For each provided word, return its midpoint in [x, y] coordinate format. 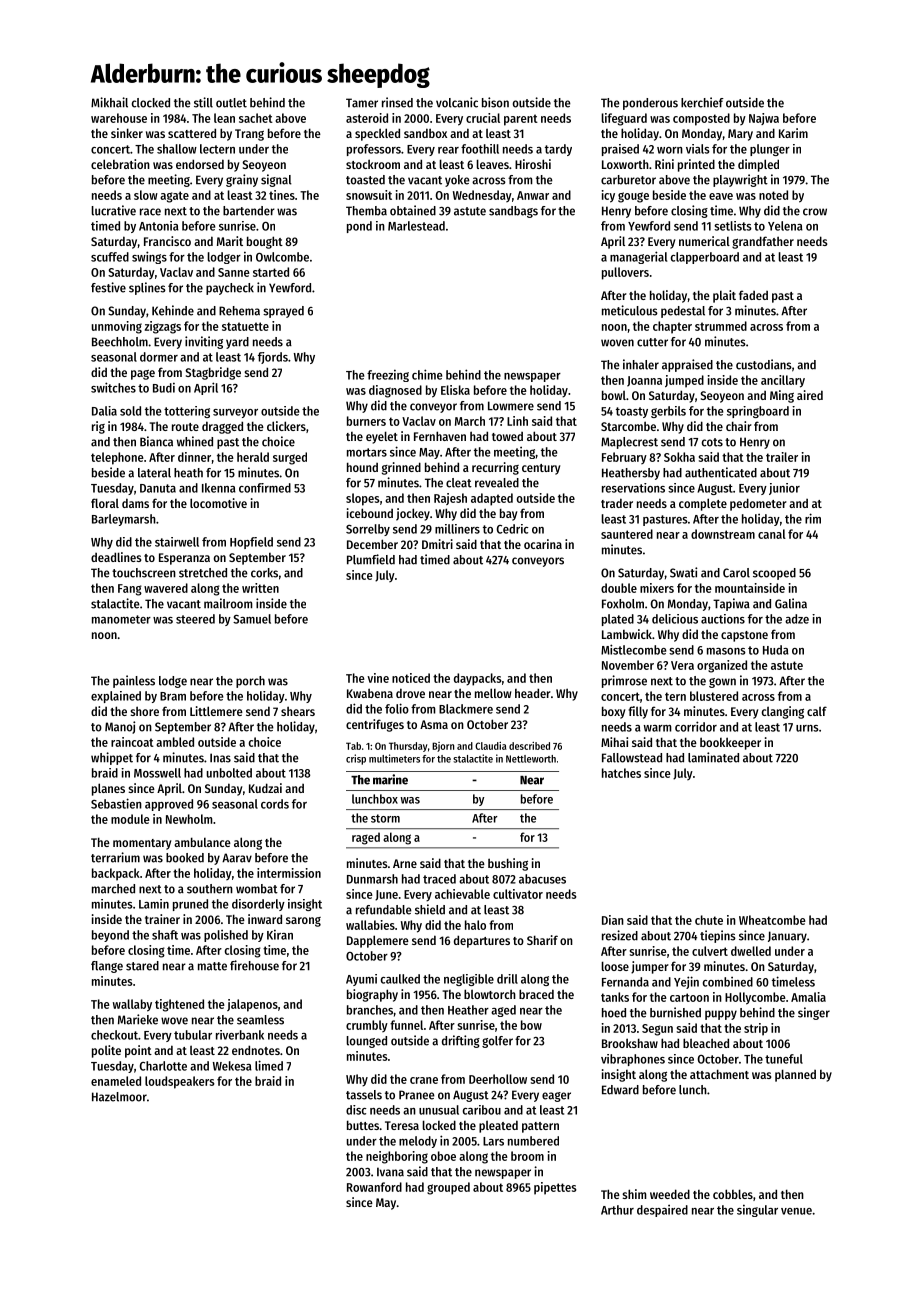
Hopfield [251, 543]
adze [797, 619]
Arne [405, 863]
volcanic [457, 102]
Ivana [390, 1172]
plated [618, 620]
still [203, 102]
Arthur [617, 1210]
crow [815, 212]
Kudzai [265, 788]
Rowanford [374, 1187]
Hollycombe [755, 998]
